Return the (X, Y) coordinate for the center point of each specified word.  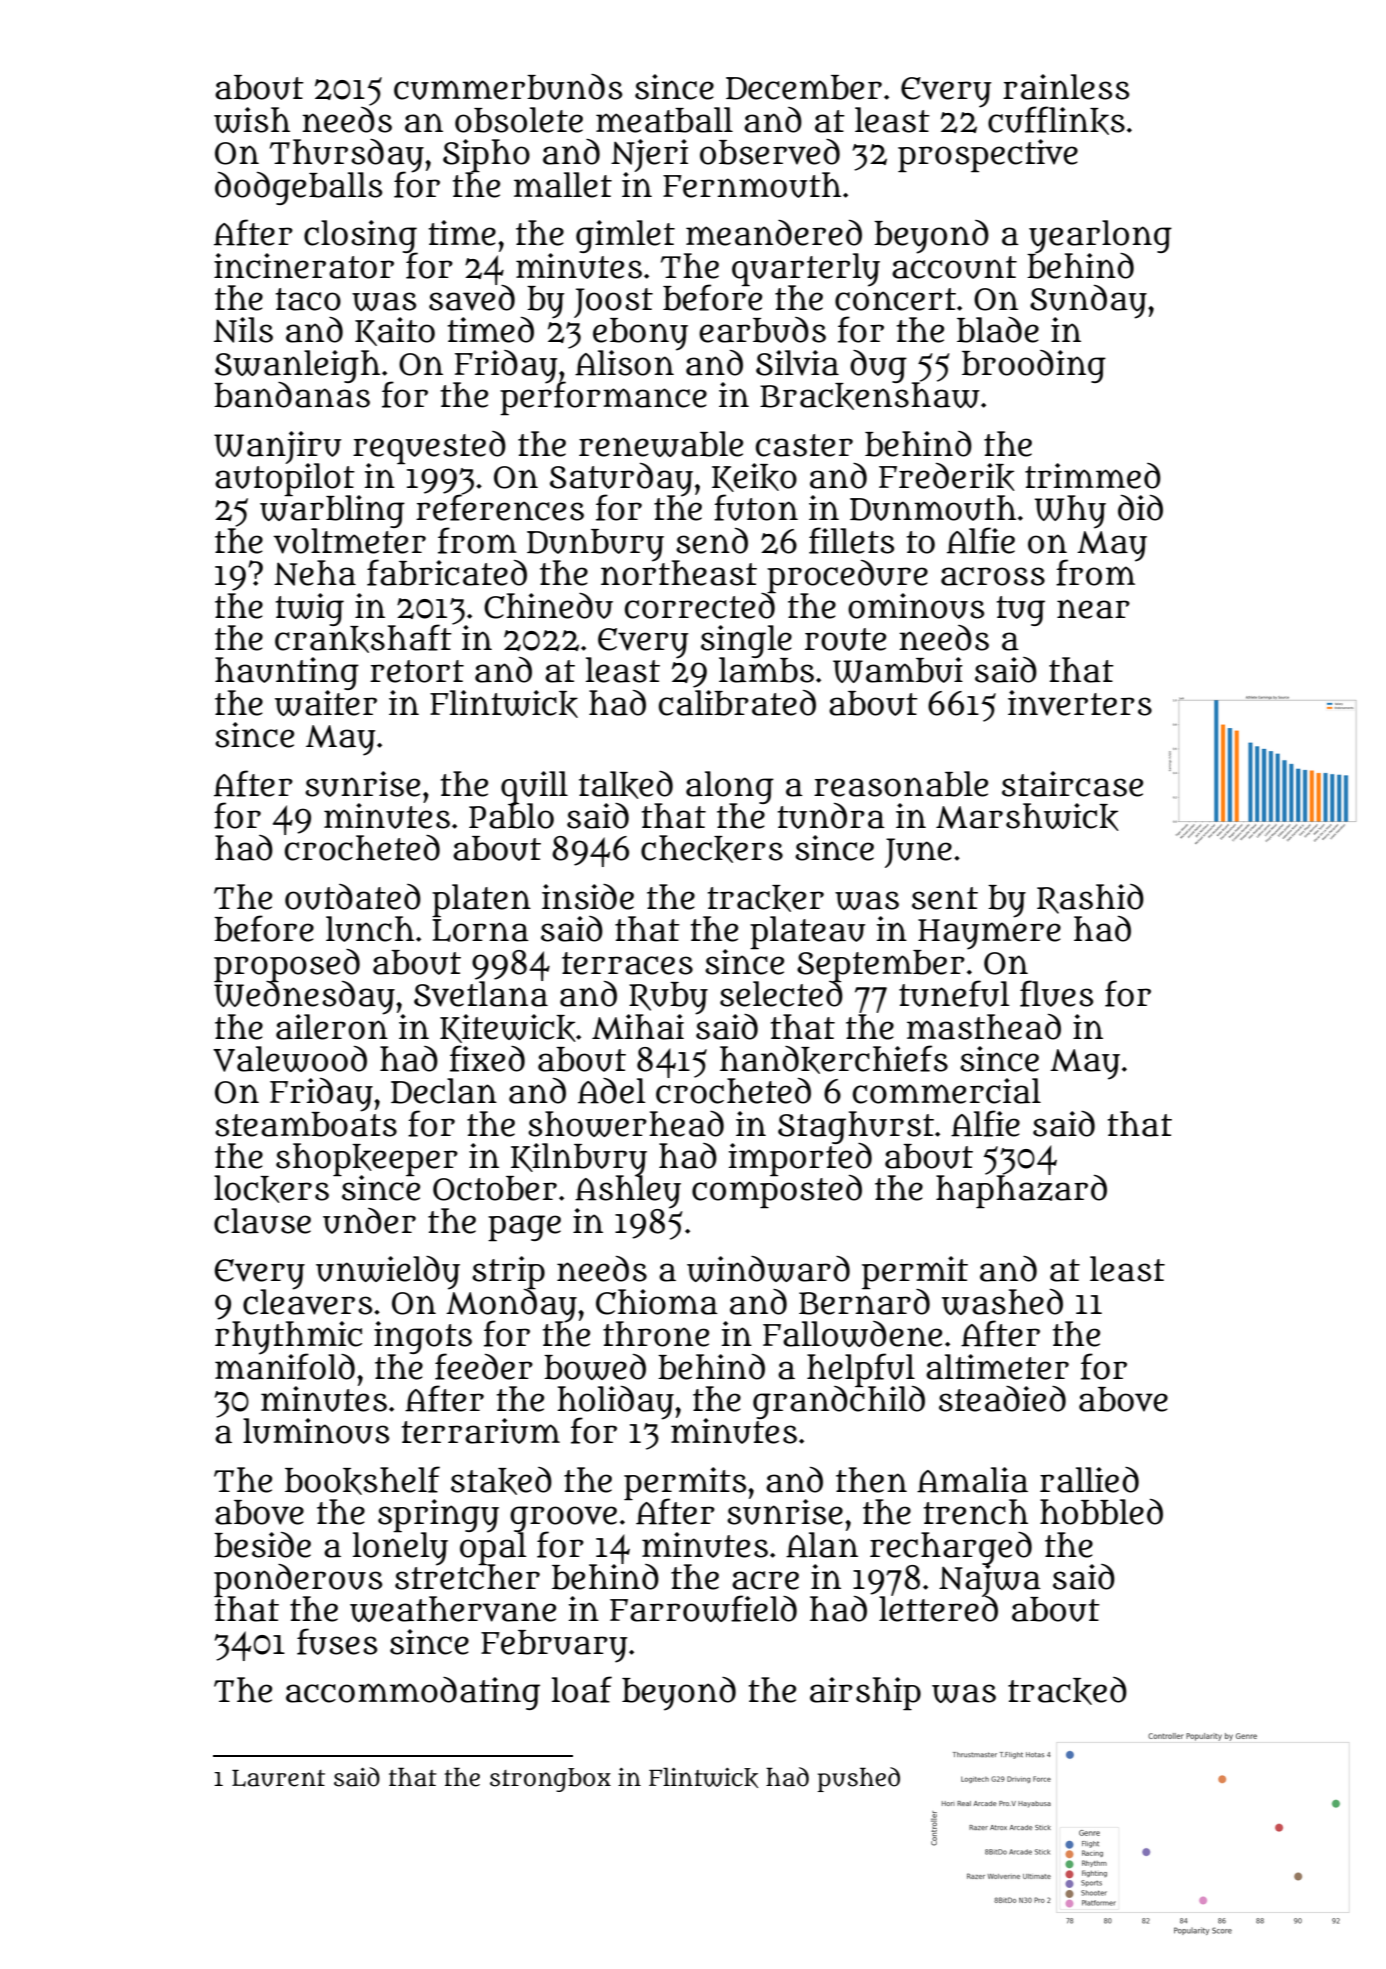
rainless (1066, 87)
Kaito (395, 331)
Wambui (898, 670)
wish (252, 120)
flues (1056, 993)
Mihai (638, 1027)
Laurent (278, 1778)
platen (481, 900)
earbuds (762, 330)
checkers (712, 849)
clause (262, 1221)
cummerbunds (508, 87)
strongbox (550, 1780)
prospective (988, 155)
